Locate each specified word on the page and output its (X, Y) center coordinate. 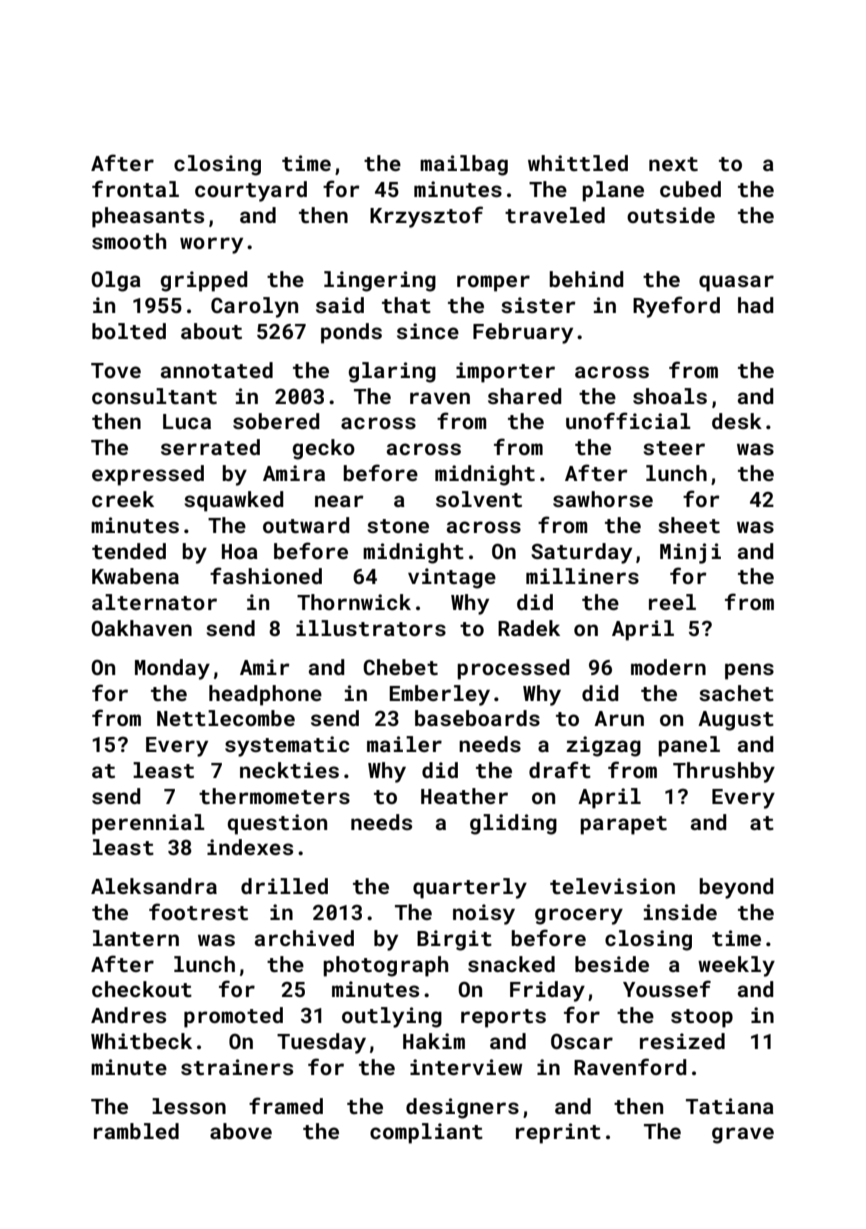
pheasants (148, 217)
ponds (351, 333)
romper (493, 283)
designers (462, 1108)
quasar (736, 283)
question (277, 824)
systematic (287, 746)
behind (586, 279)
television (612, 886)
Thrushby (724, 772)
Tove (116, 370)
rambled (136, 1131)
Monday (172, 669)
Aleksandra (154, 886)
